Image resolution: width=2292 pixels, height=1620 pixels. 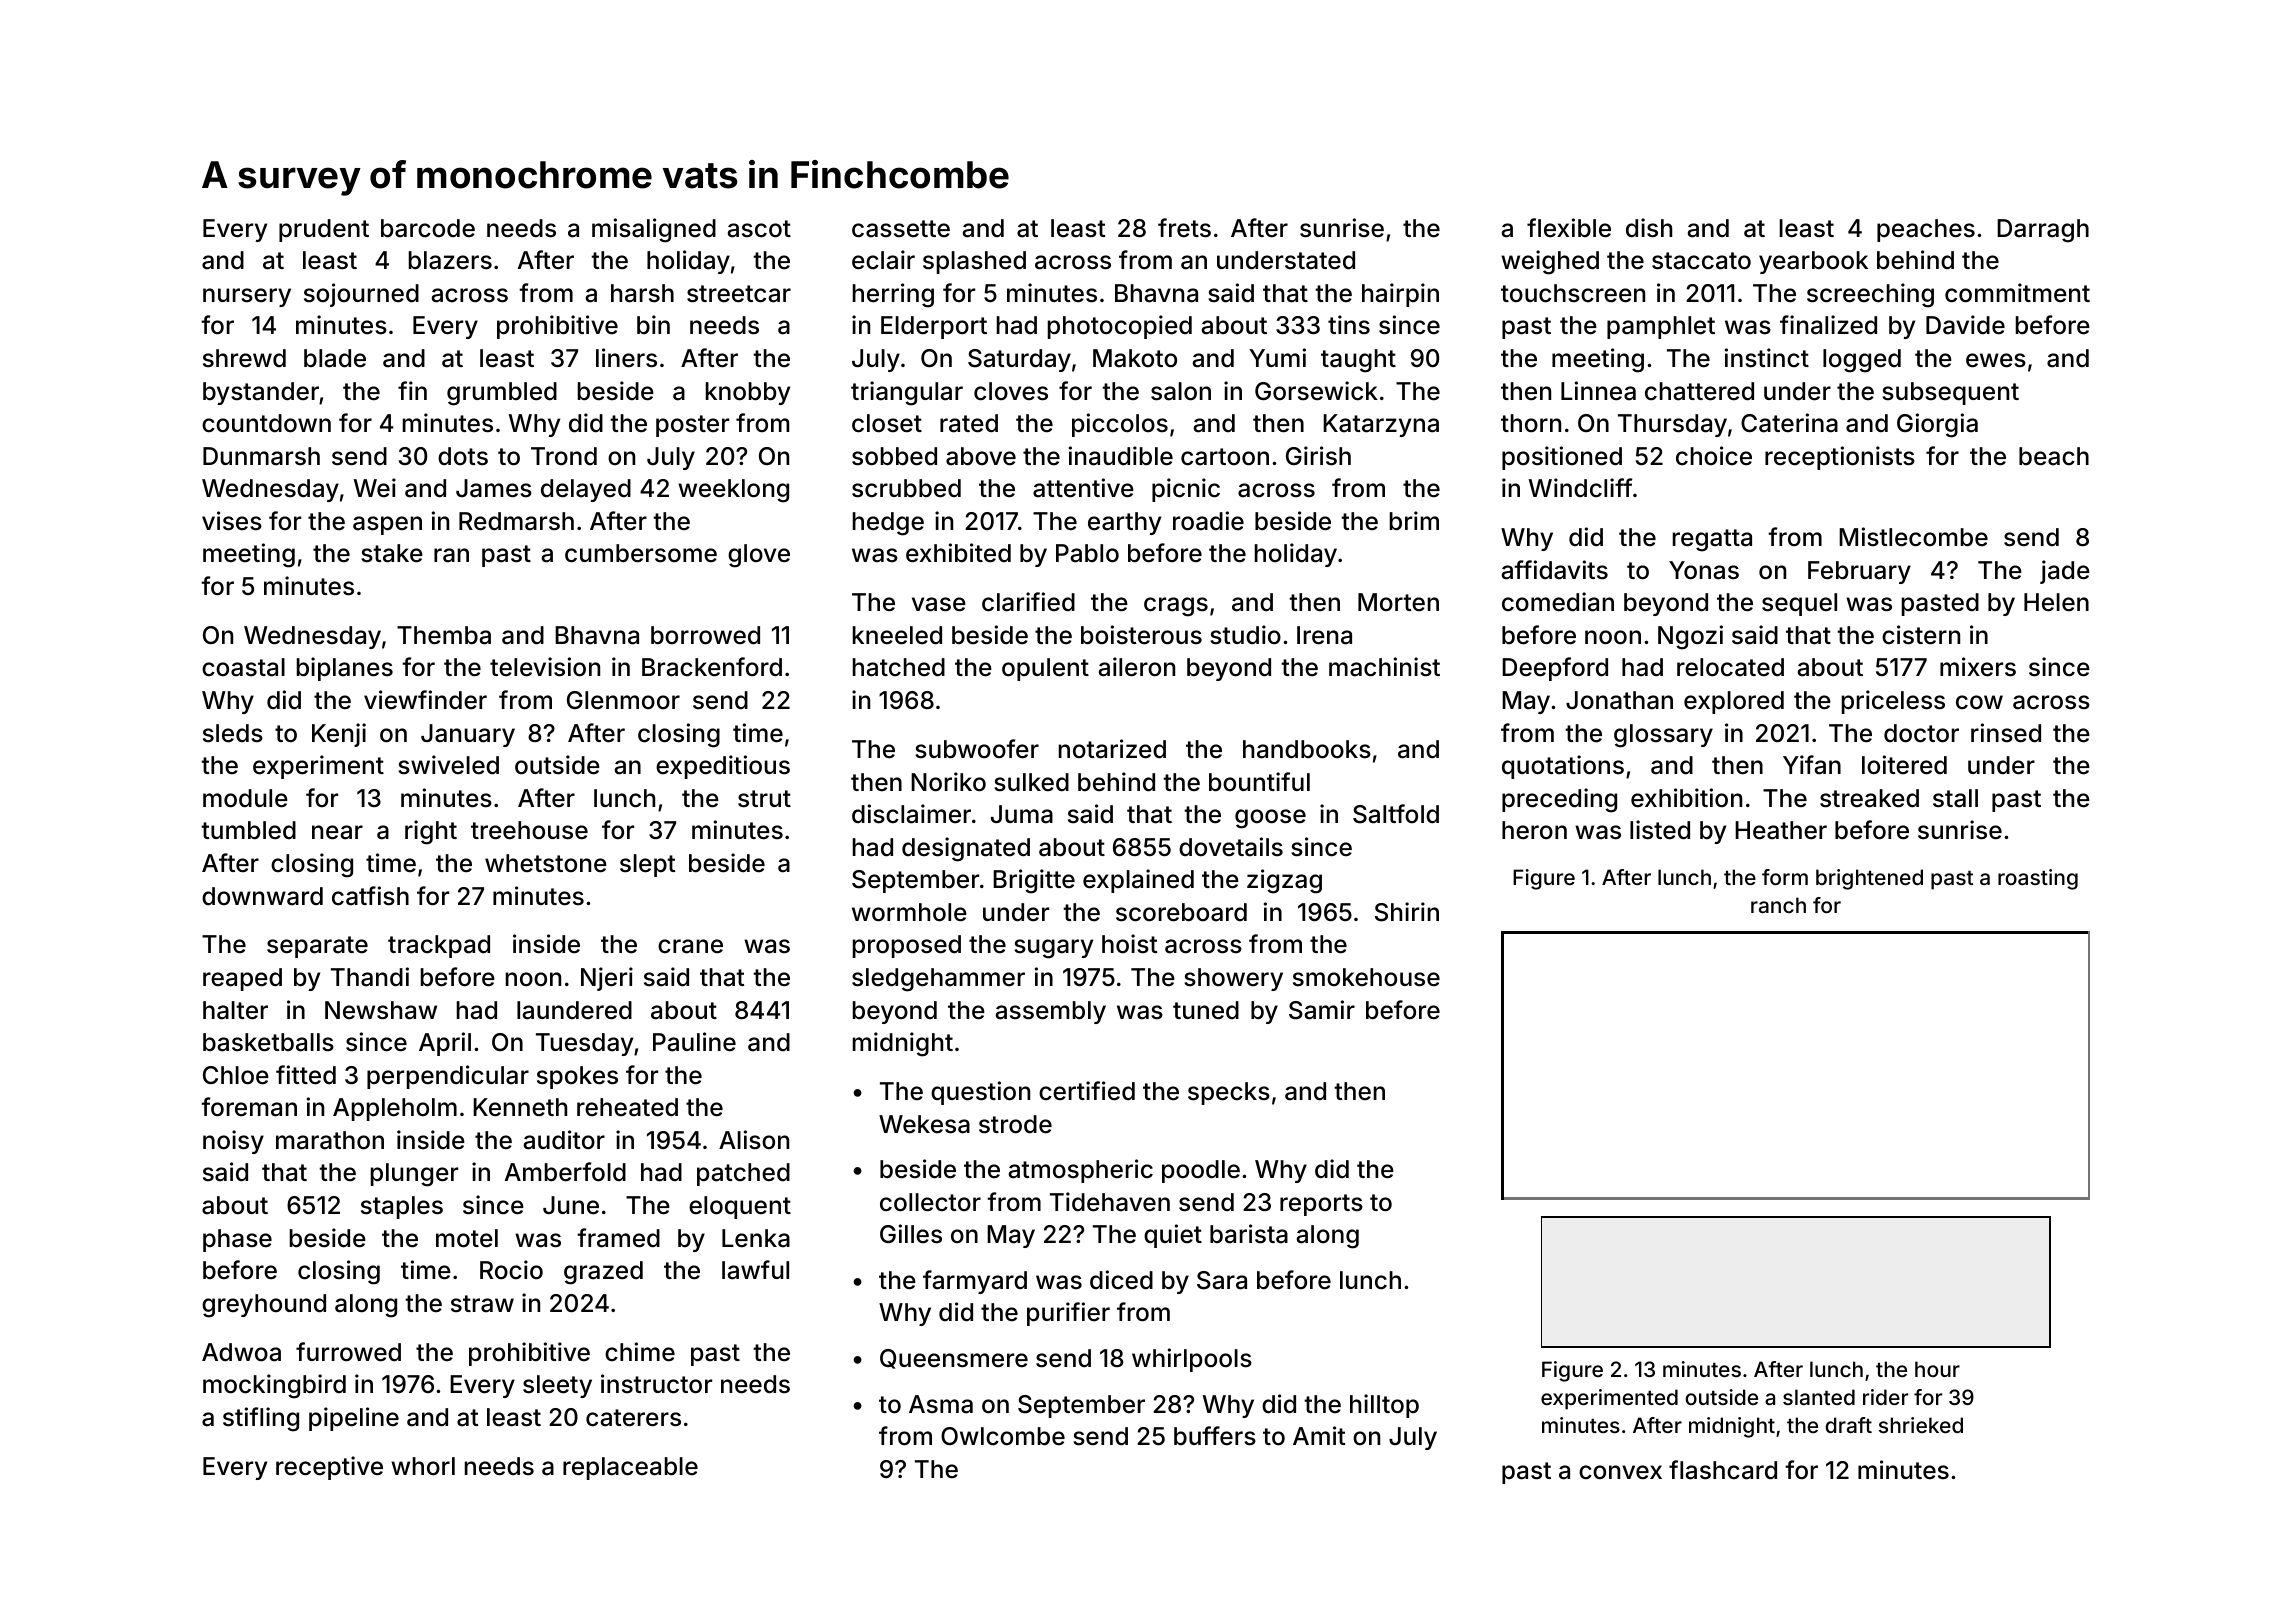 I want to click on Ngozi, so click(x=1690, y=637).
